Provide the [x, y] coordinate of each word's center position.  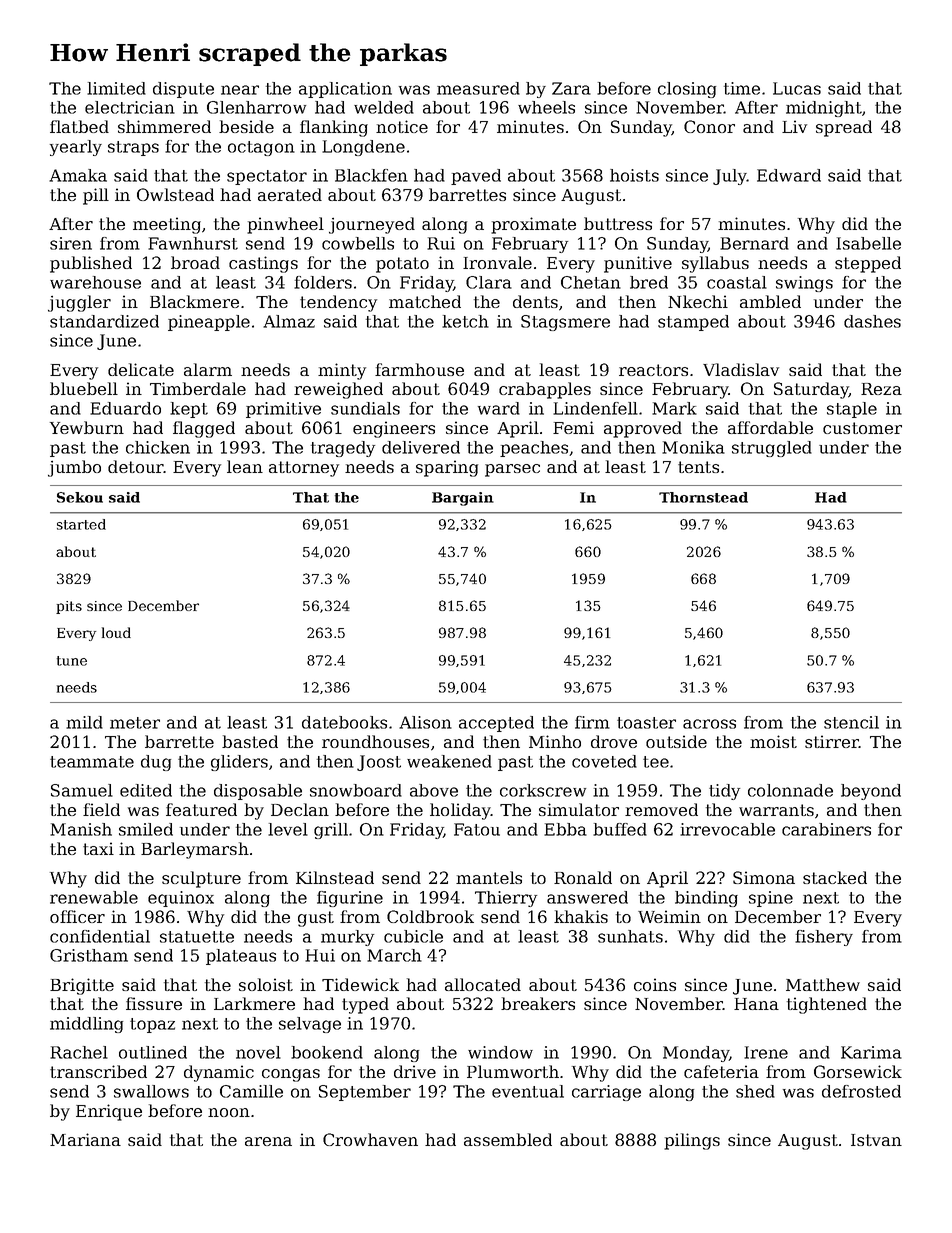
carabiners [826, 829]
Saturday [811, 390]
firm [592, 722]
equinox [181, 899]
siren [71, 243]
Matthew [823, 984]
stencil [851, 722]
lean [245, 466]
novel [258, 1052]
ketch [465, 321]
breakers [538, 1003]
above [434, 790]
